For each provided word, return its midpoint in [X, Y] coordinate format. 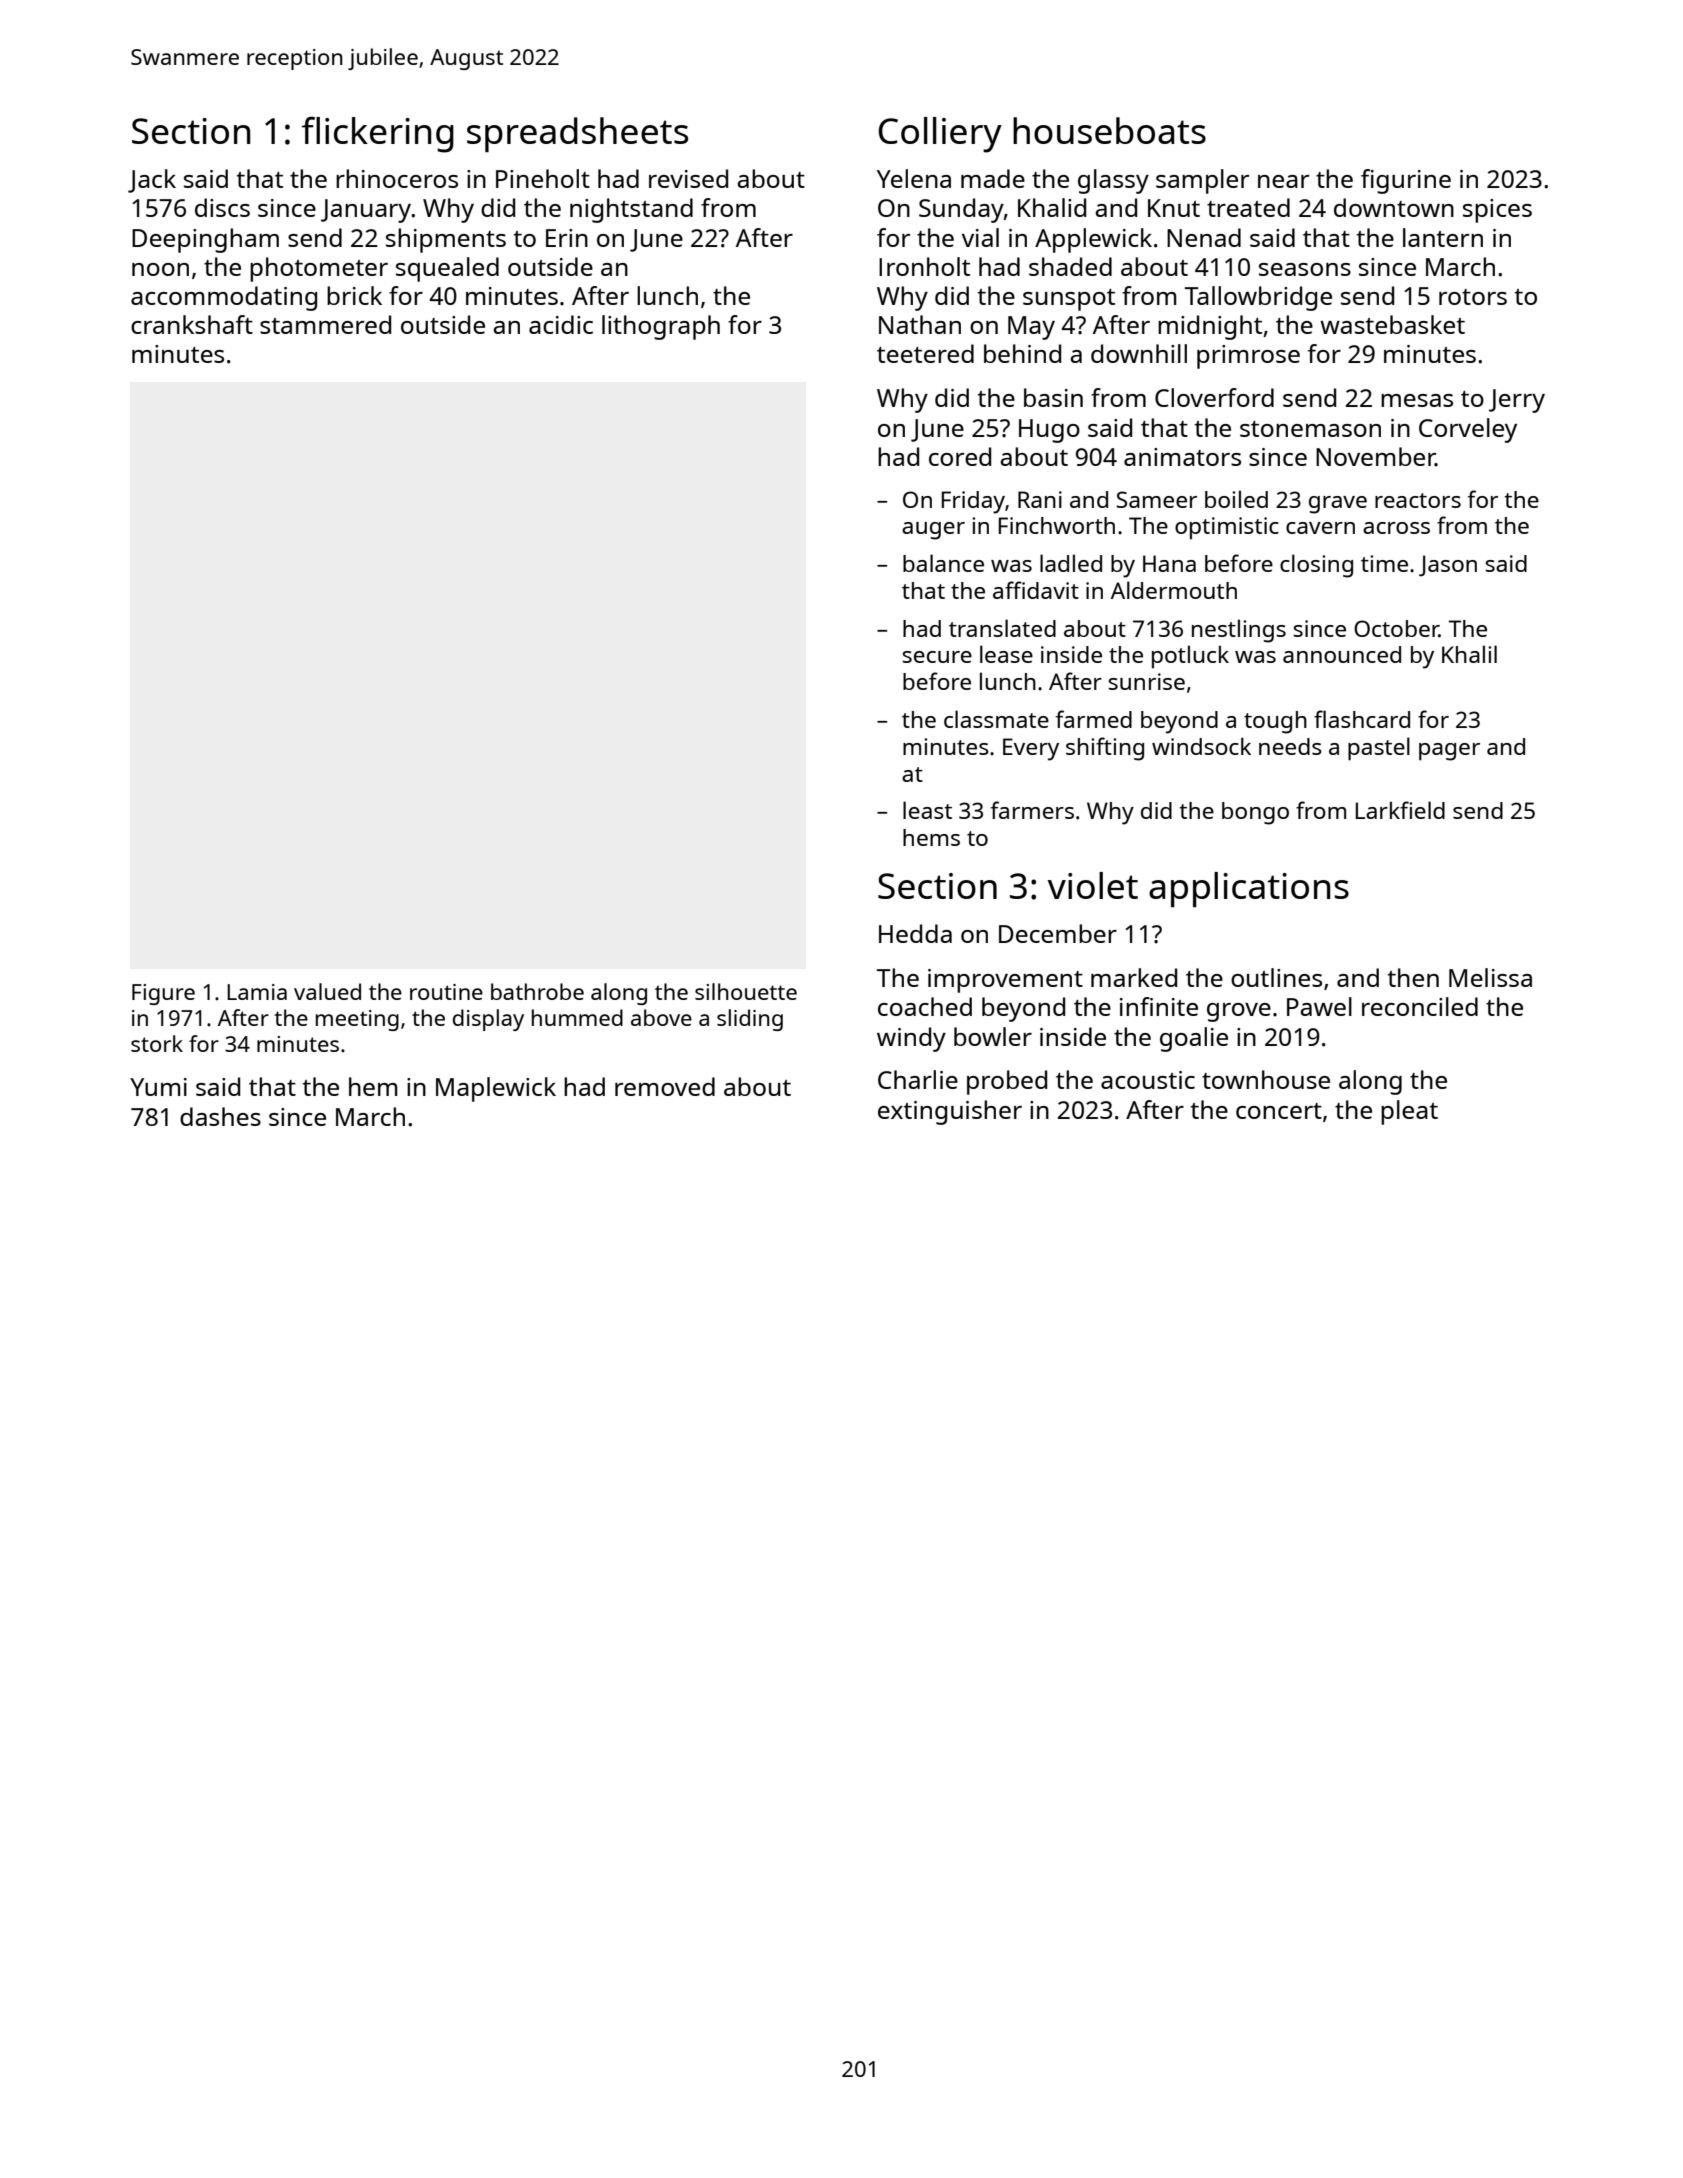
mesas [1417, 400]
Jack [152, 181]
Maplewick [496, 1089]
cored [960, 456]
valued [327, 991]
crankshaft [192, 324]
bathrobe [537, 991]
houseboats [1109, 130]
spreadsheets [577, 134]
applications [1249, 889]
